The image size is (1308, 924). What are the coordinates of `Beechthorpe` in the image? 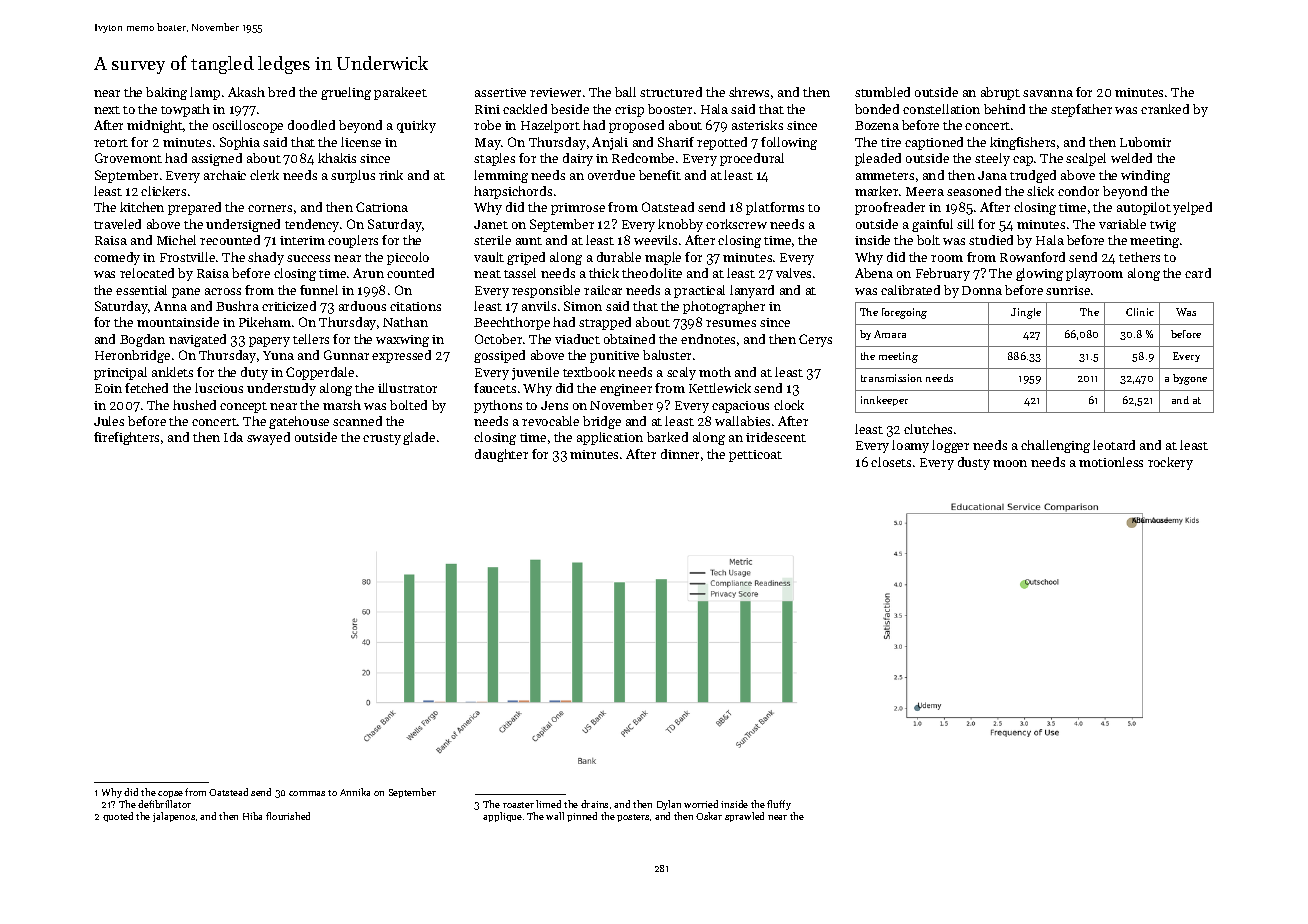 It's located at (512, 323).
